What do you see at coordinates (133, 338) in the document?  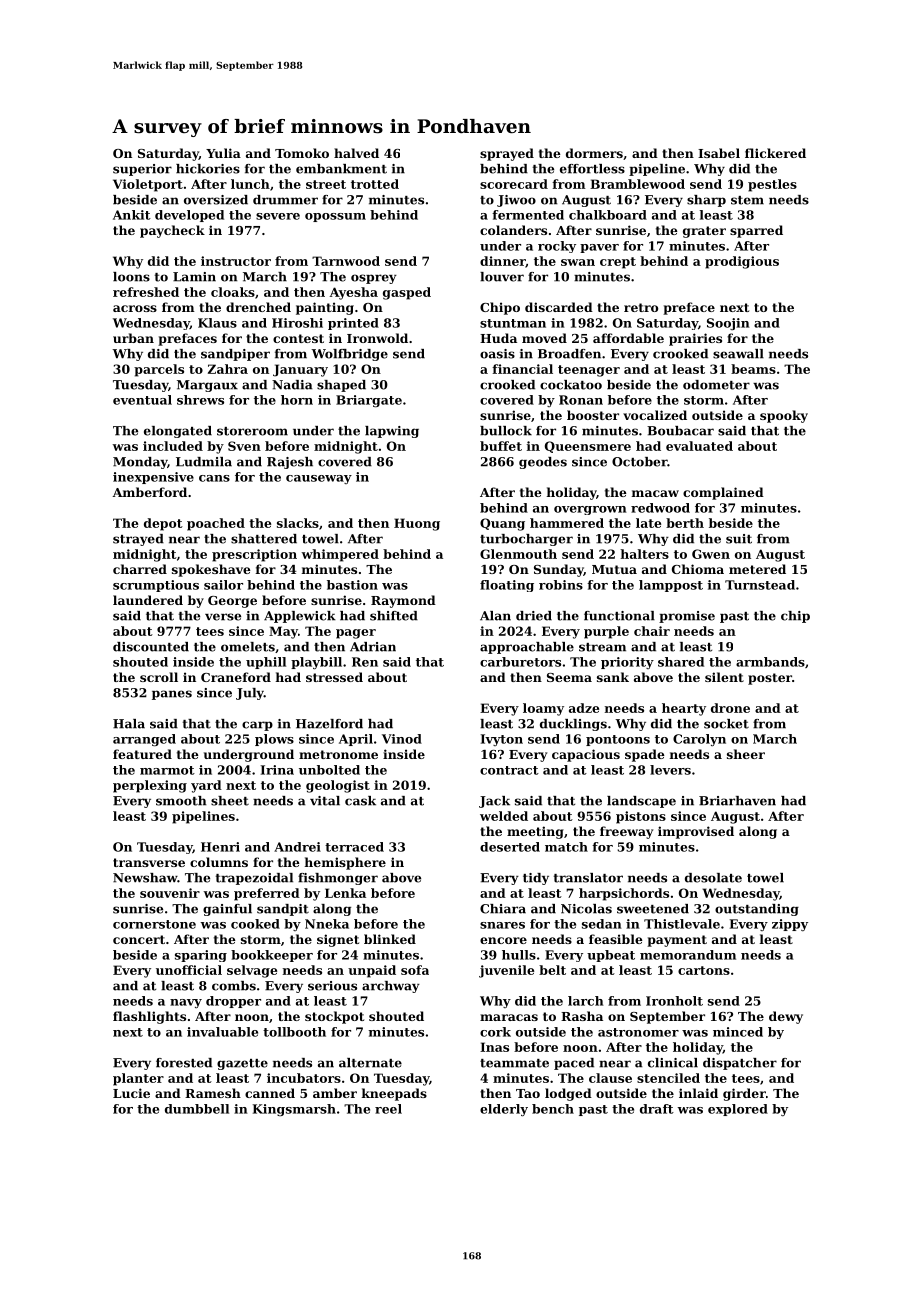 I see `urban` at bounding box center [133, 338].
